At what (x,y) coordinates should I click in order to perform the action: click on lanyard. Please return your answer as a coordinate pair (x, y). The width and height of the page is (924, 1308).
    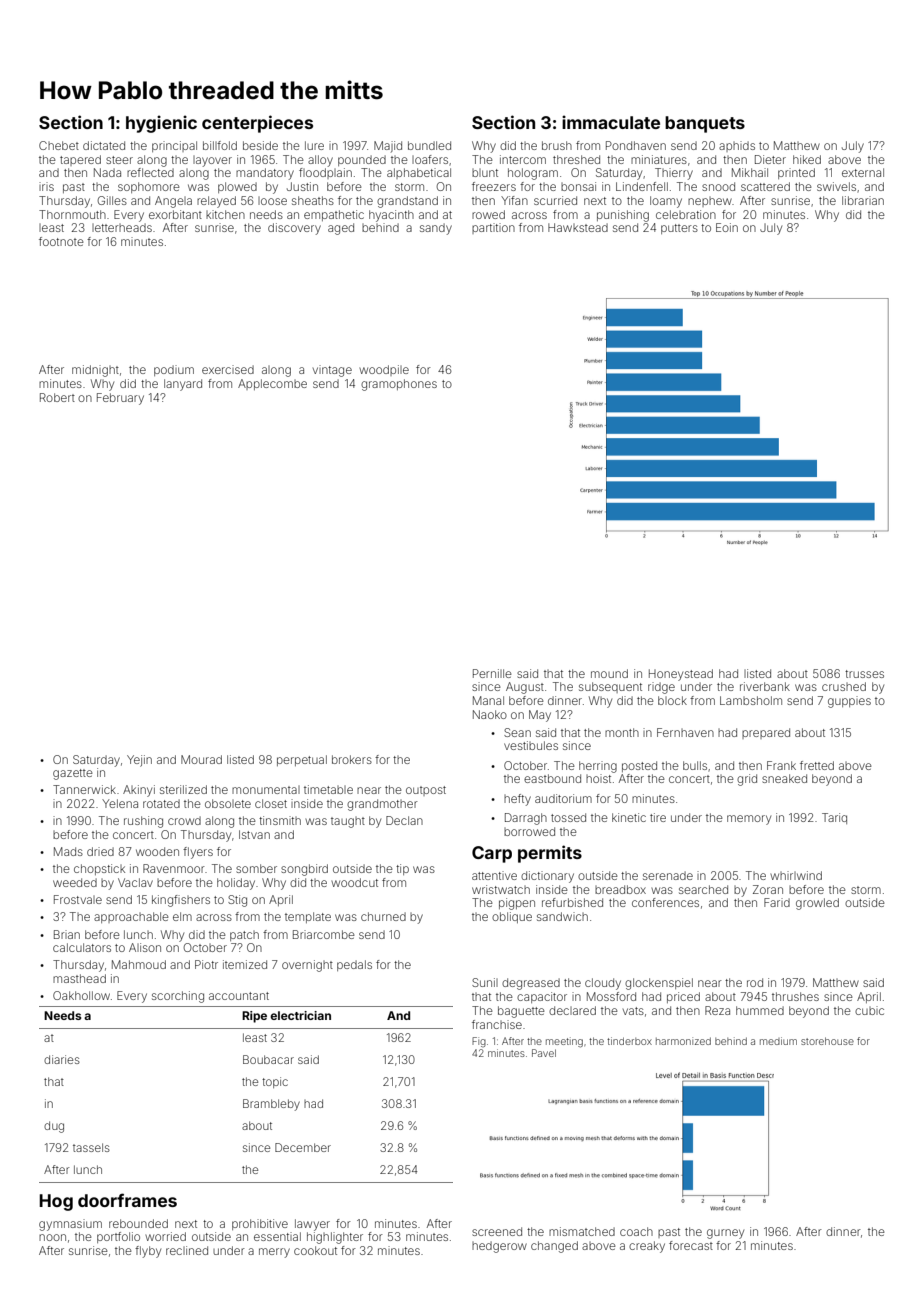
    Looking at the image, I should click on (183, 385).
